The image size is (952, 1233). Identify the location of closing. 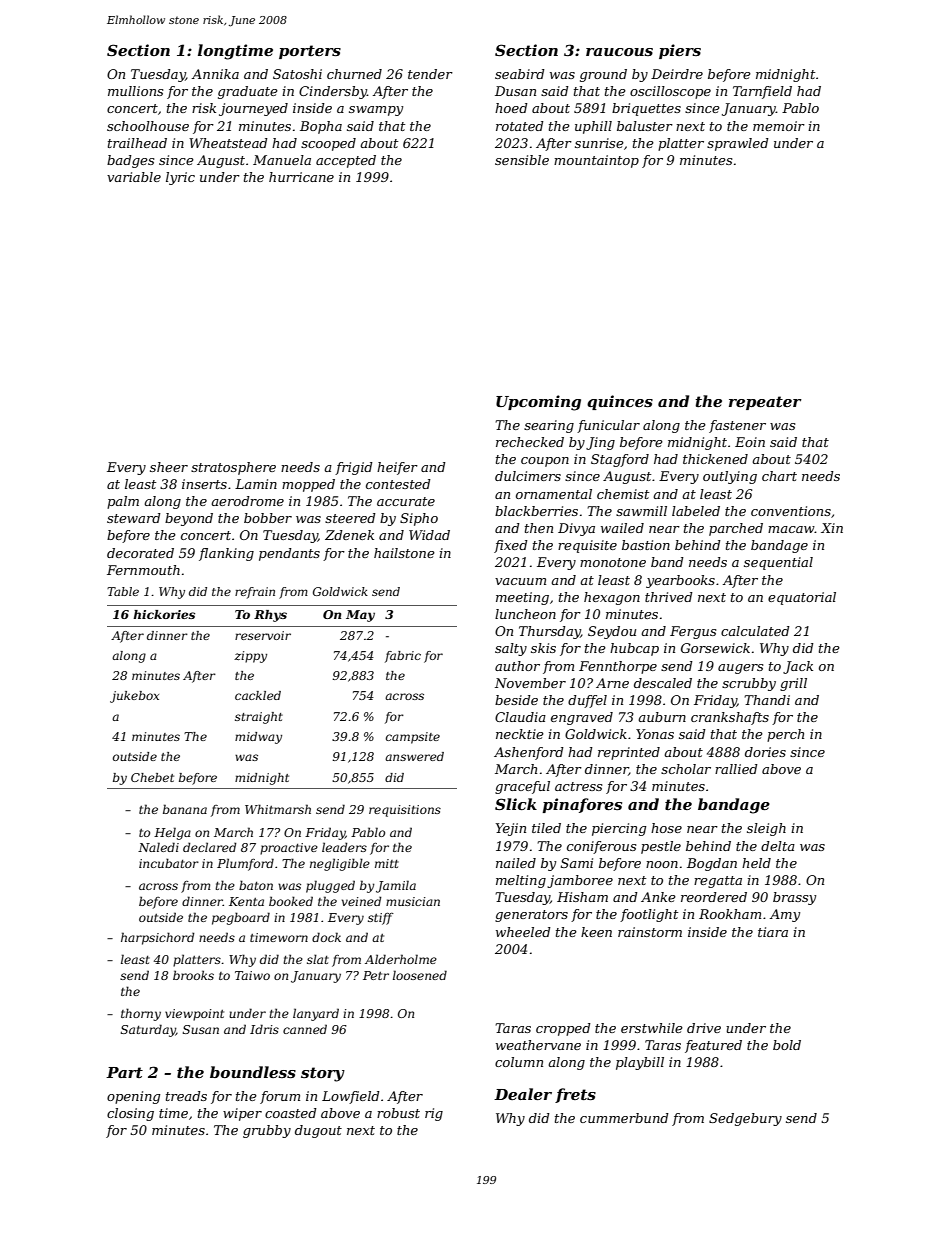
(130, 1114).
